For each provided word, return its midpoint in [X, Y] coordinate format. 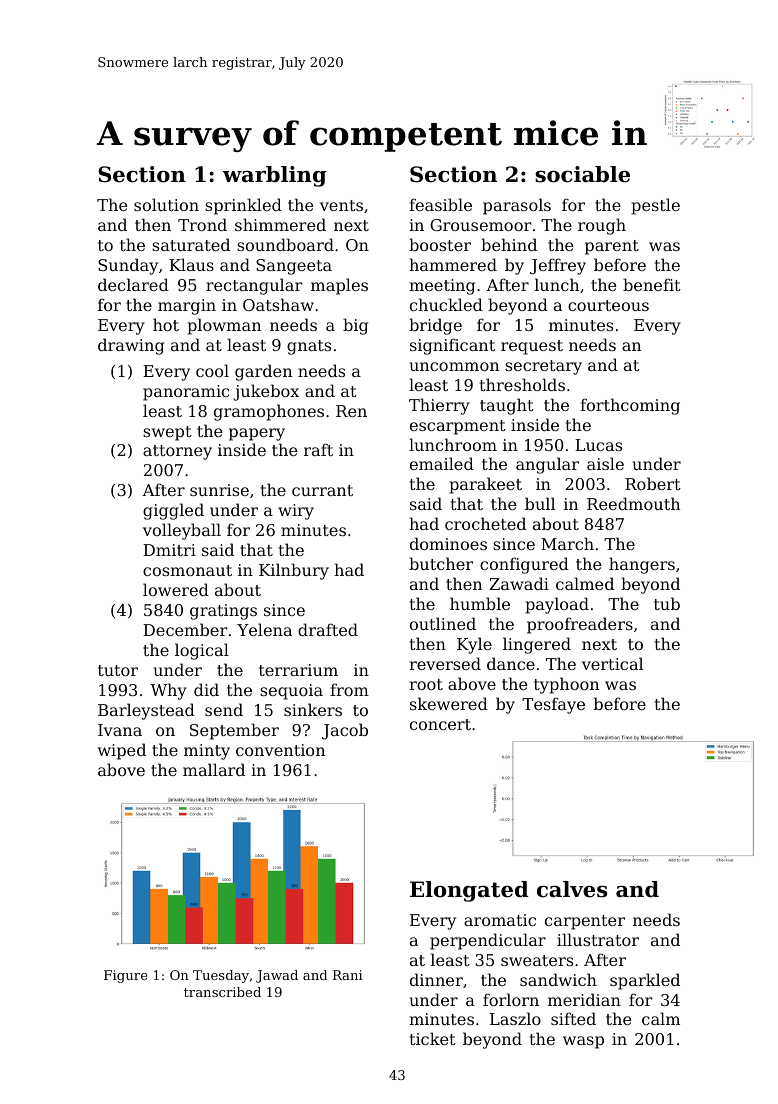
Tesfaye [553, 705]
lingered [537, 645]
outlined [443, 623]
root [426, 684]
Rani [348, 975]
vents [341, 205]
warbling [274, 176]
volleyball [182, 531]
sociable [582, 174]
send [224, 709]
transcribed [222, 992]
